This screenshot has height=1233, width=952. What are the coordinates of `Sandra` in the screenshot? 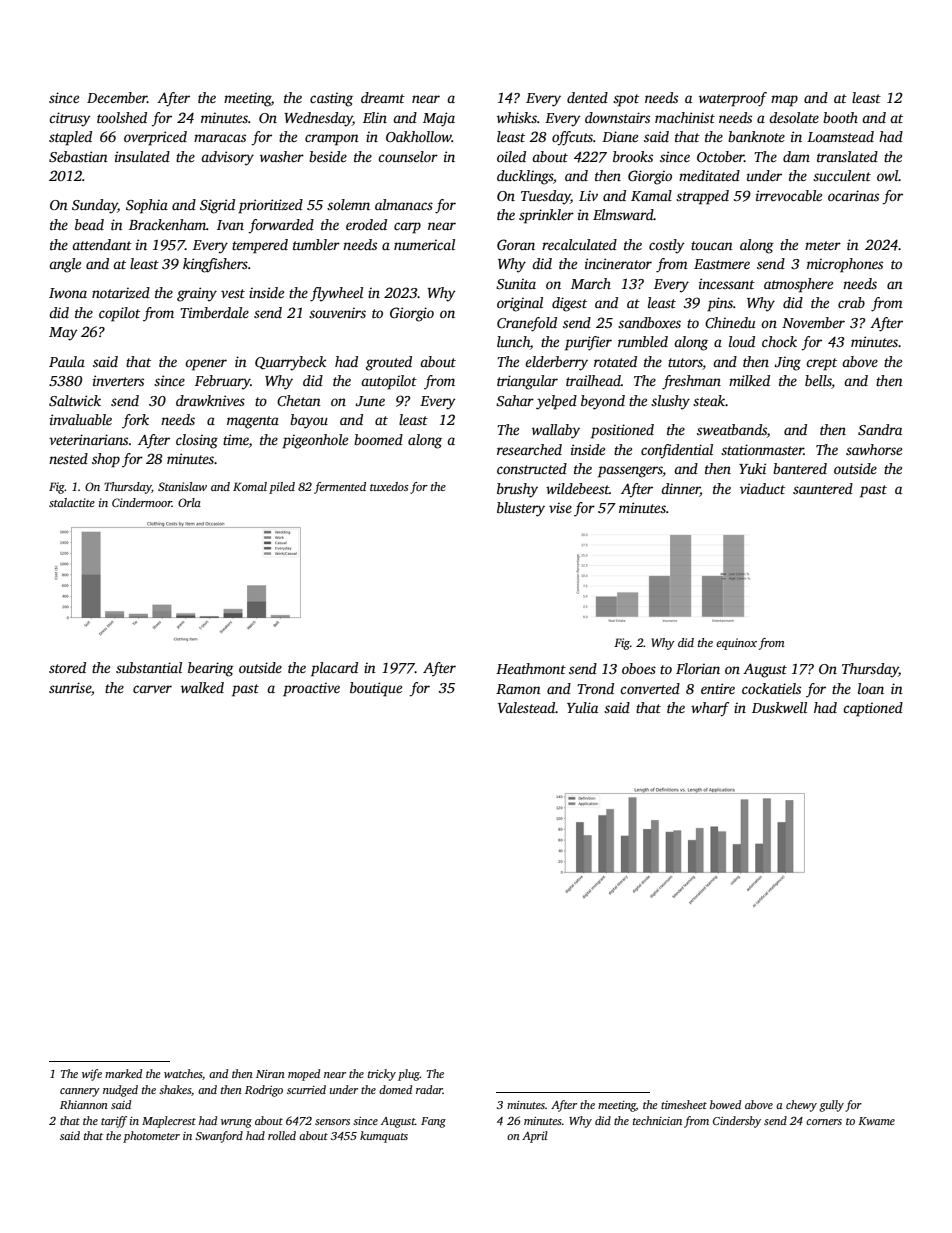 It's located at (880, 429).
